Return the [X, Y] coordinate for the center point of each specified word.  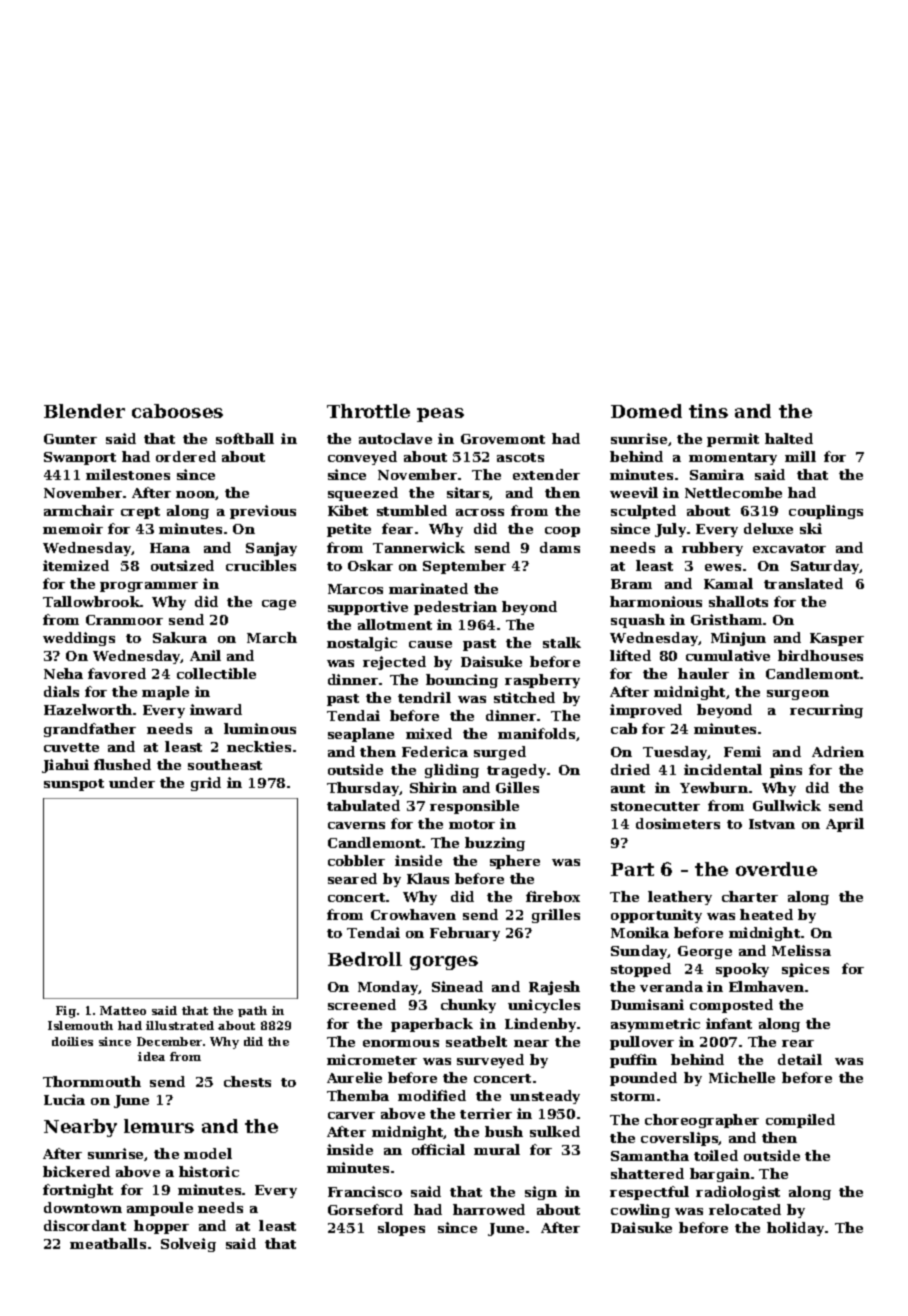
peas [440, 415]
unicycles [544, 1006]
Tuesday [675, 753]
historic [209, 1171]
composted [731, 1006]
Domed [646, 411]
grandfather [90, 730]
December [169, 1041]
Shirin [433, 787]
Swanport [80, 458]
